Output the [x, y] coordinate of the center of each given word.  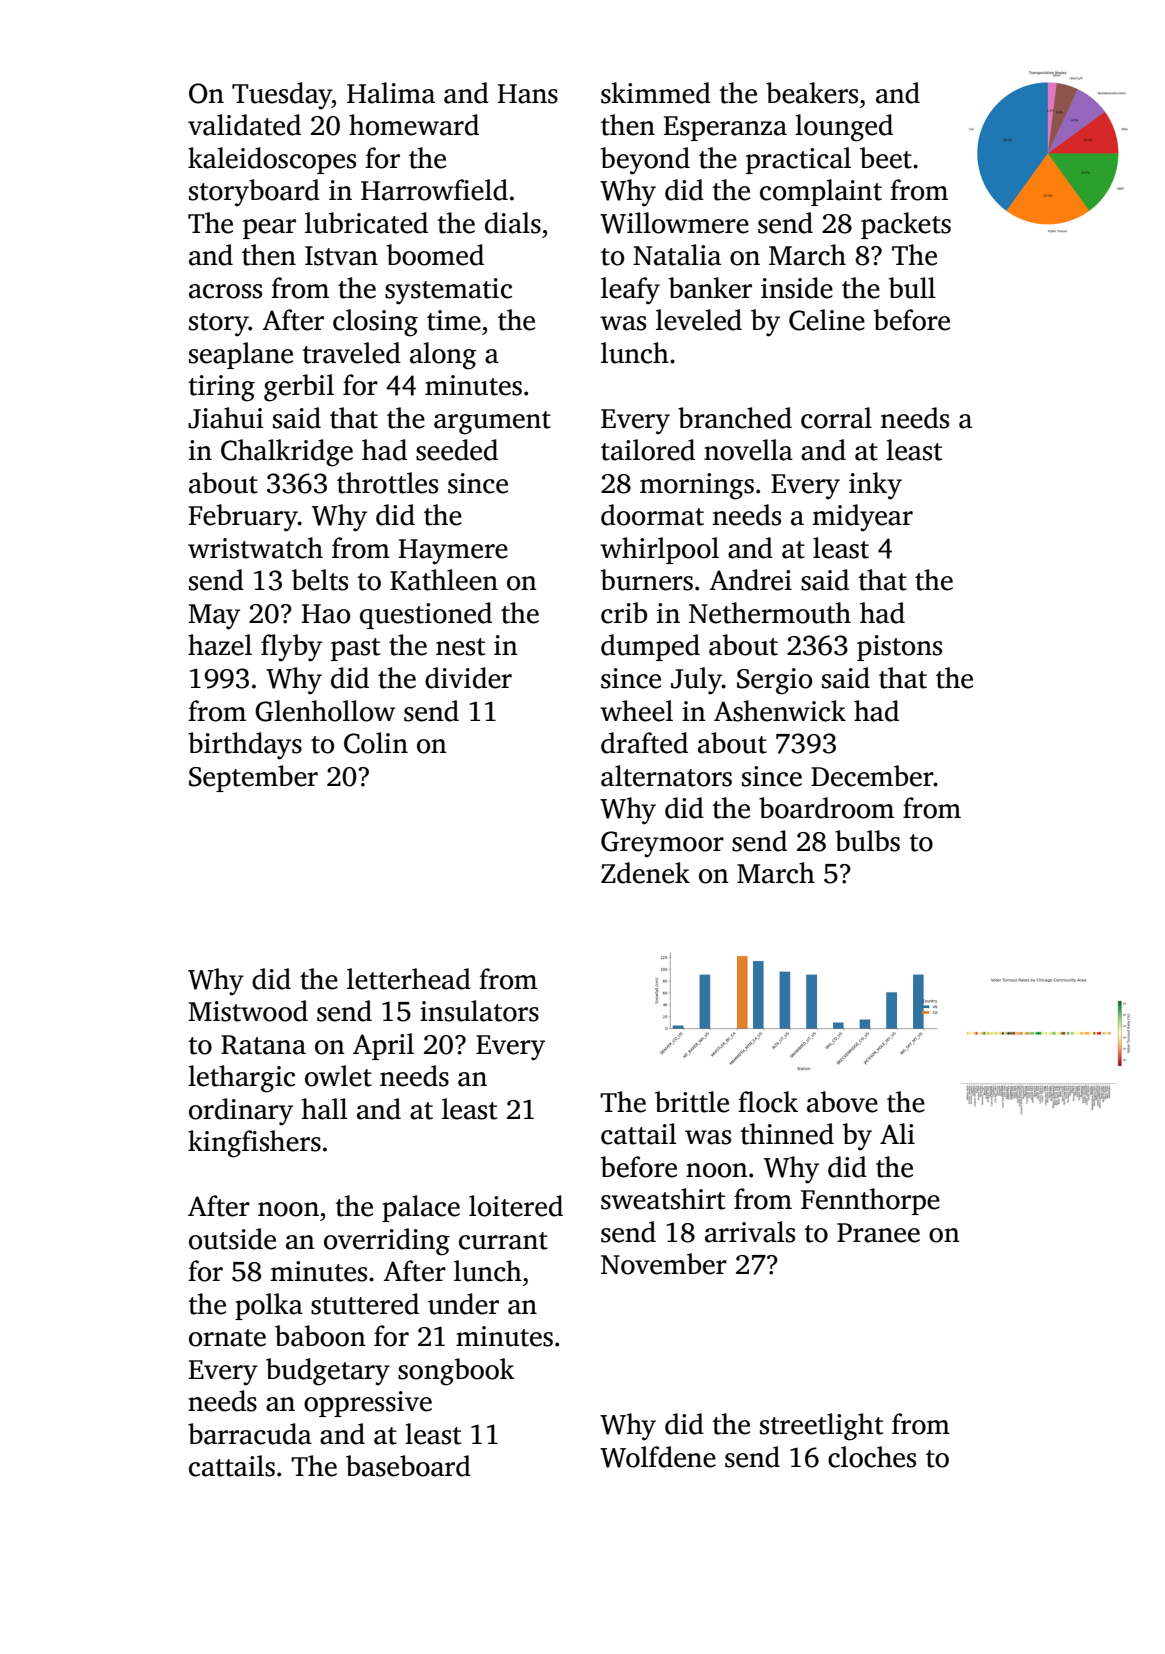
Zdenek [645, 873]
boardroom [826, 808]
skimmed [656, 93]
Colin [376, 743]
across [225, 291]
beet [886, 158]
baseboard [408, 1466]
